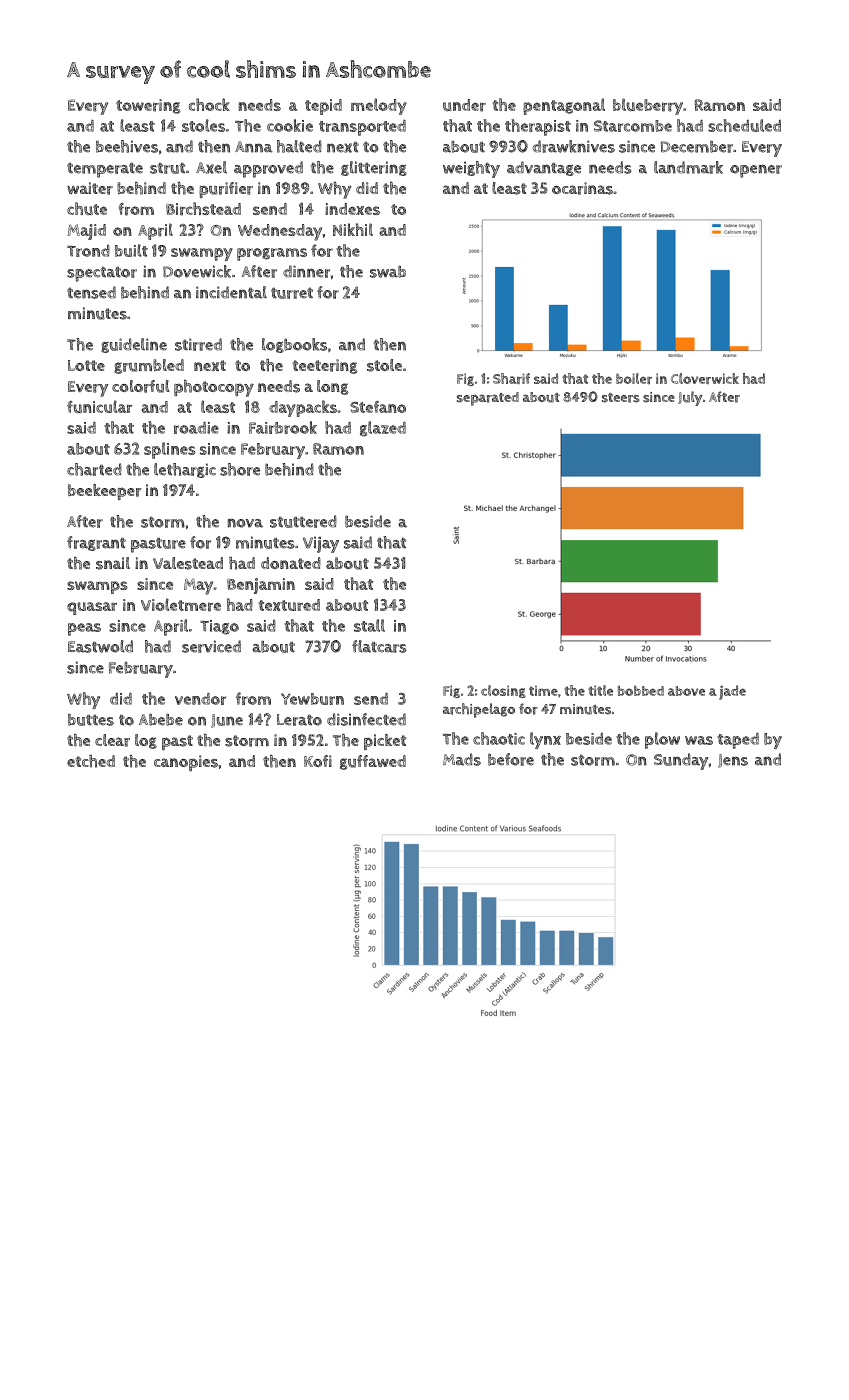 The image size is (849, 1400). Describe the element at coordinates (488, 399) in the document. I see `separated` at that location.
